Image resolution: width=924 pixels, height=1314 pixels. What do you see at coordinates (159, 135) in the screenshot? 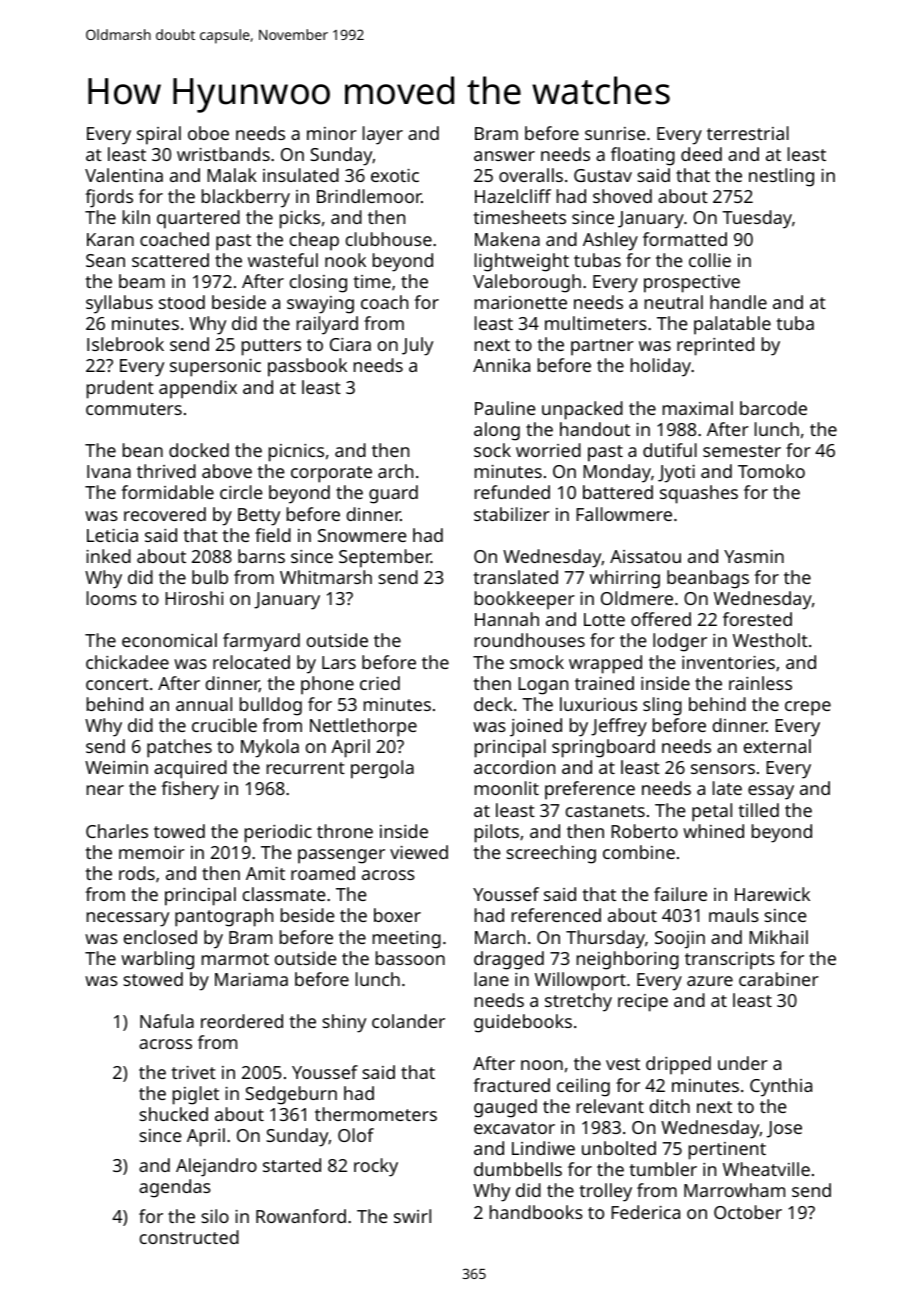
I see `spiral` at bounding box center [159, 135].
